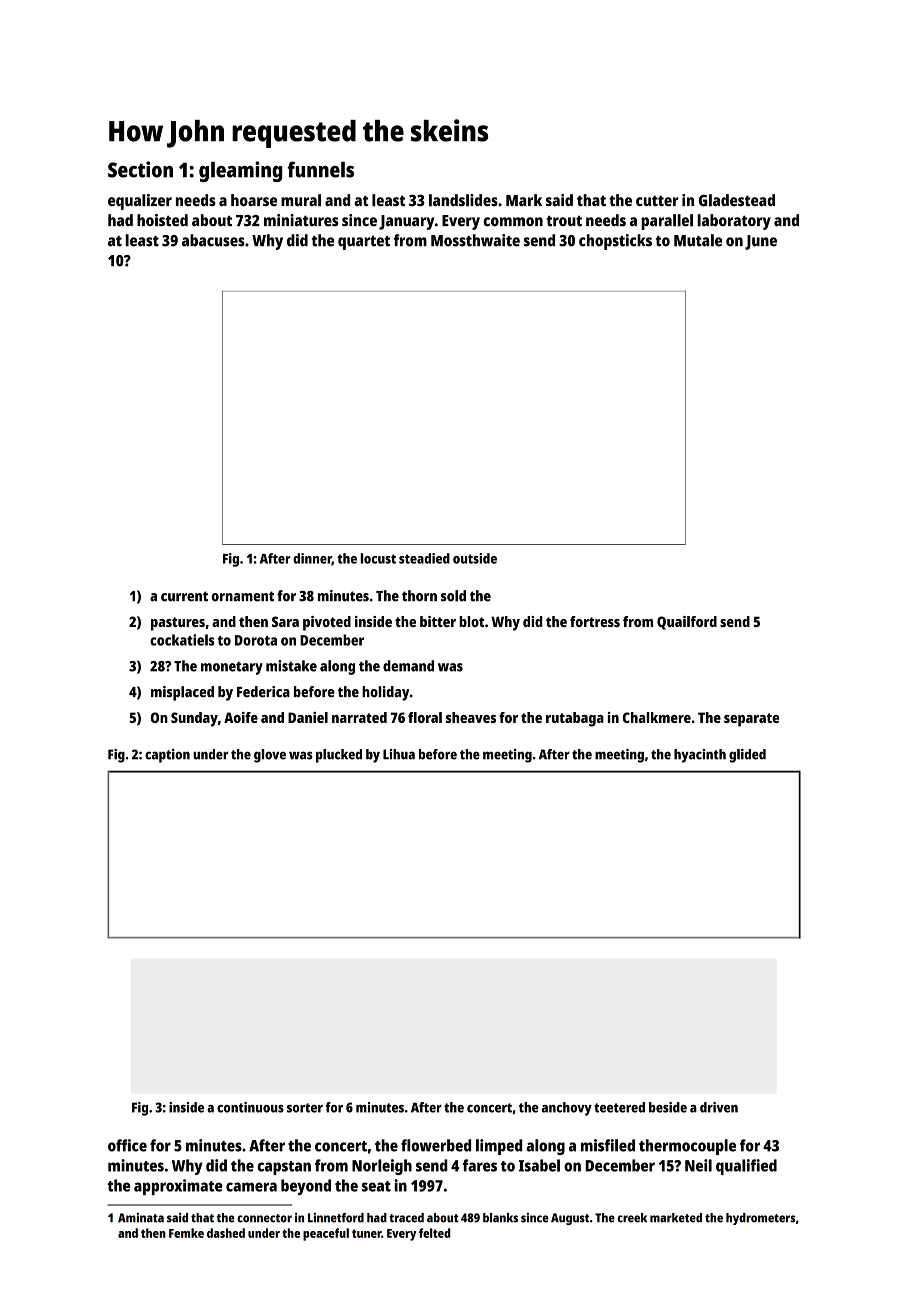 The height and width of the screenshot is (1316, 908). I want to click on hyacinth, so click(700, 756).
